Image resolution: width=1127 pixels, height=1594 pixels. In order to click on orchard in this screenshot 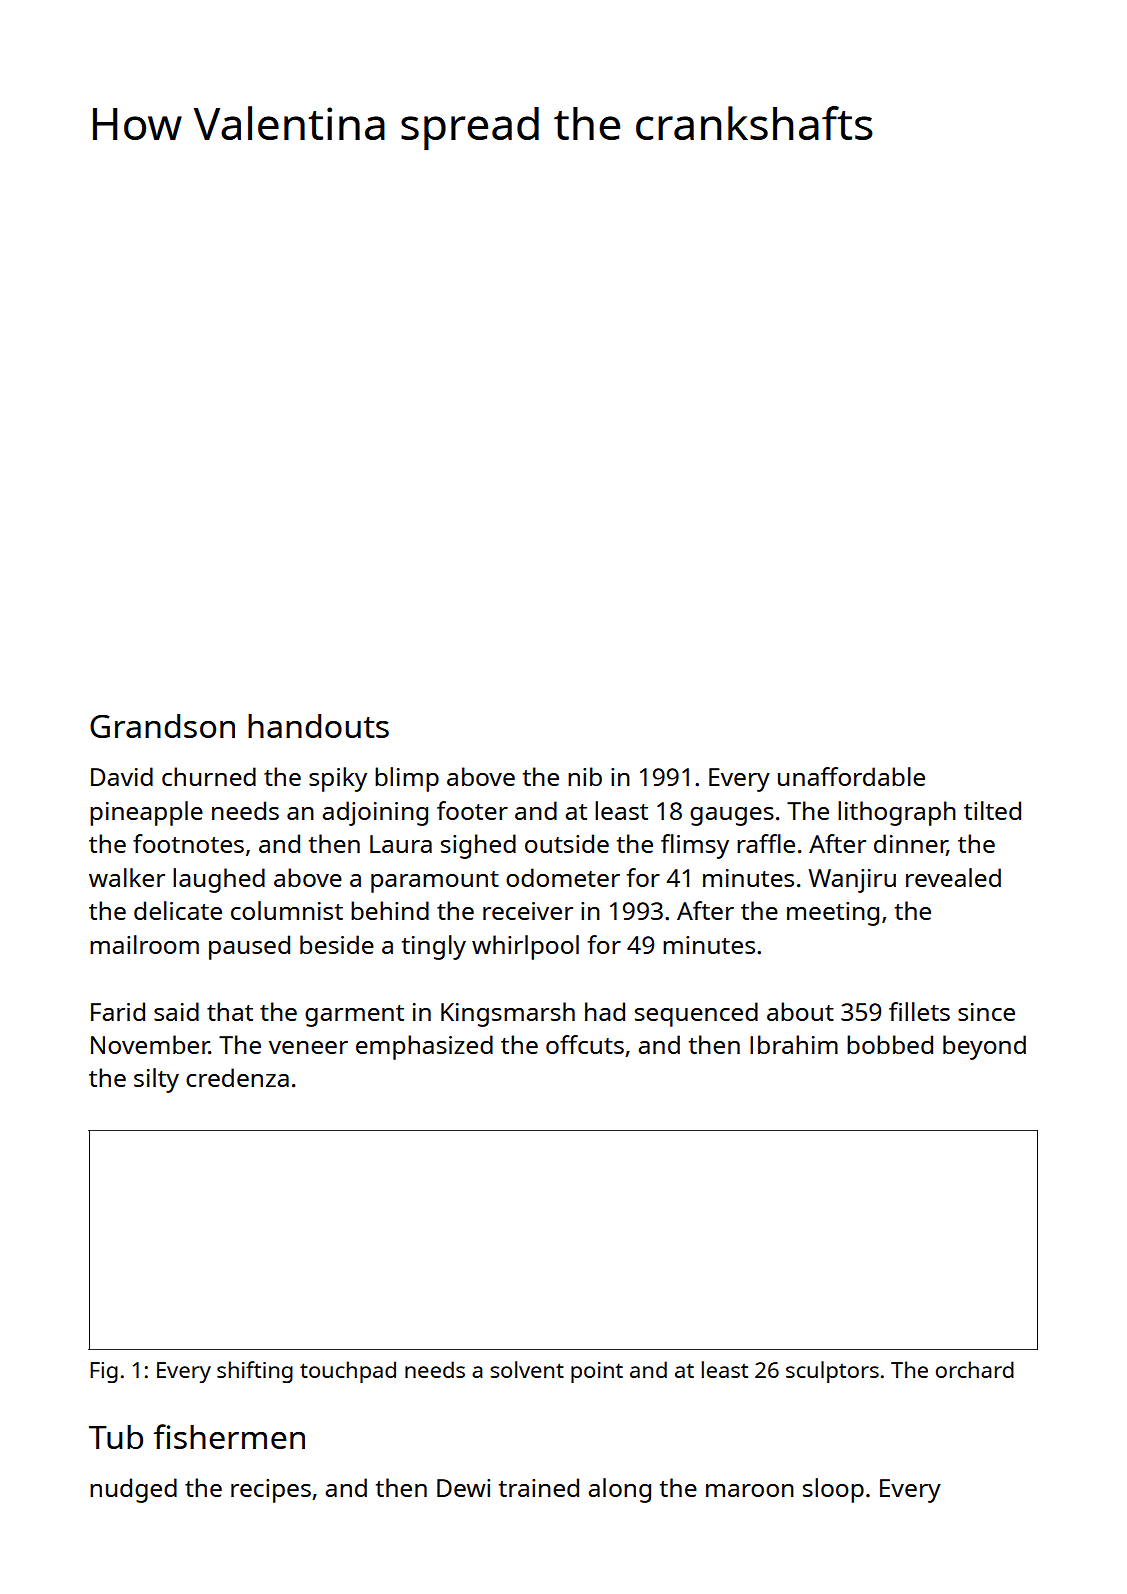, I will do `click(975, 1369)`.
